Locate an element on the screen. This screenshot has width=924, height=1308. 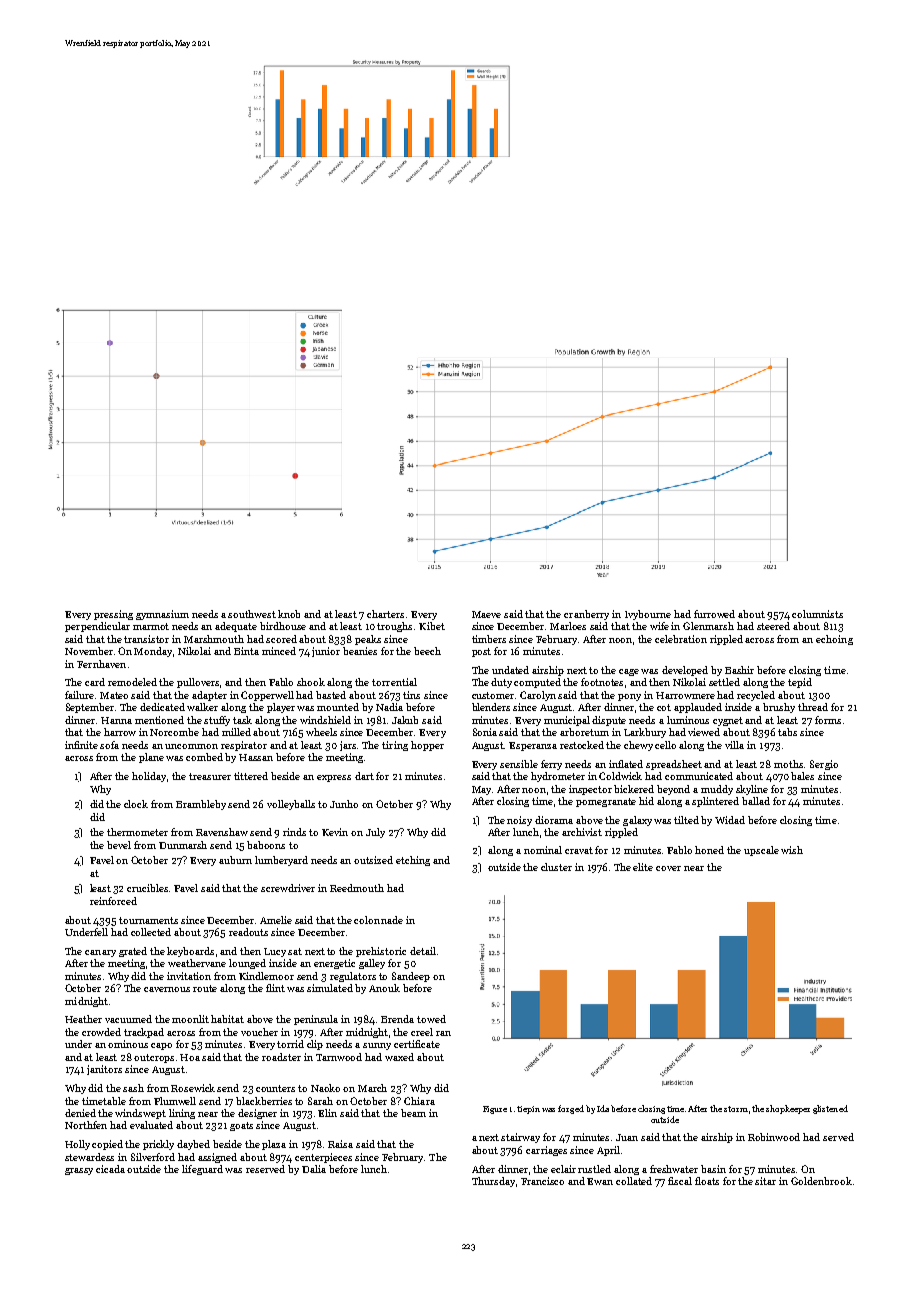
towed is located at coordinates (431, 1019).
